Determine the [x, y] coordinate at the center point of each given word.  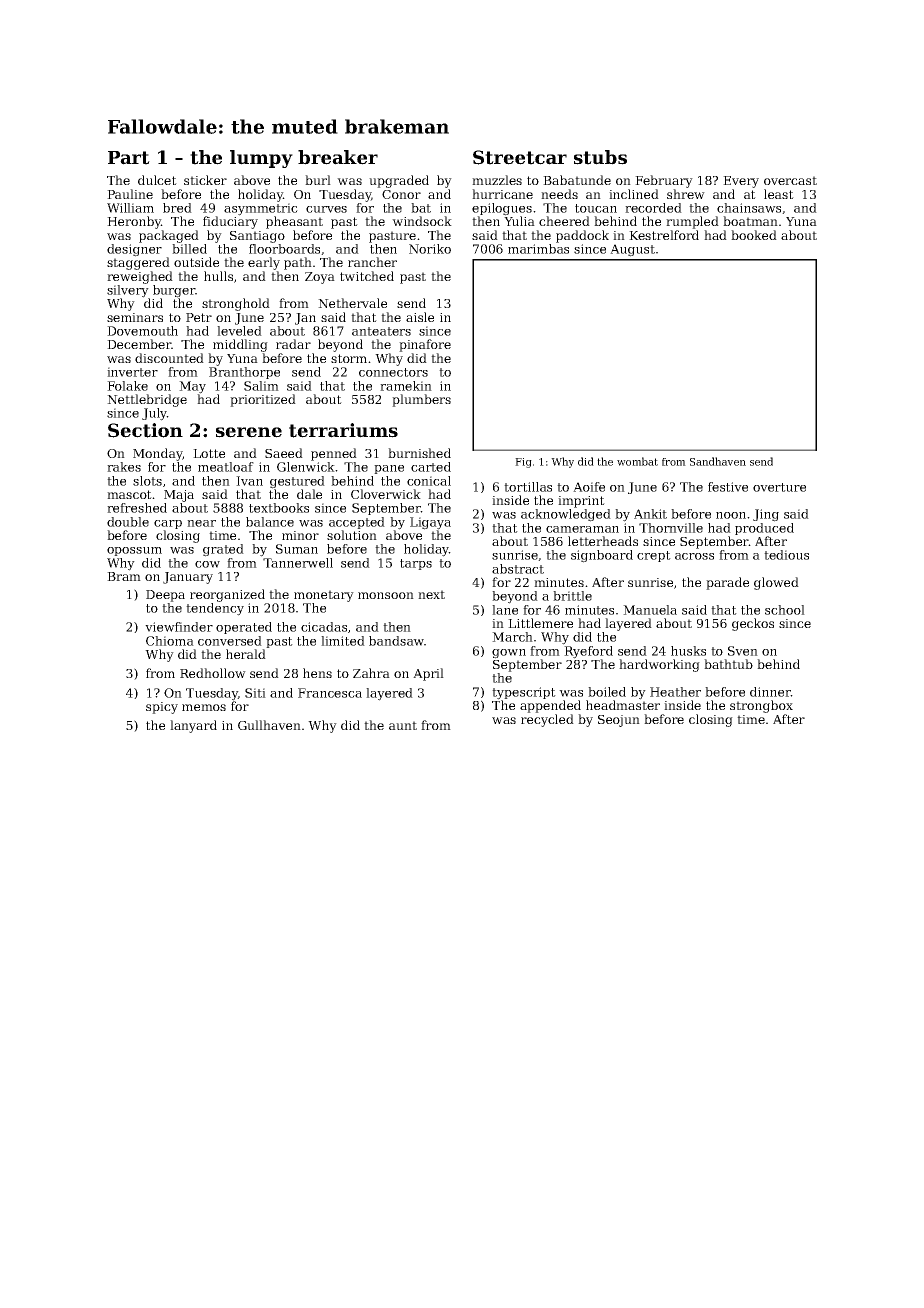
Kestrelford [664, 235]
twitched [367, 276]
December [139, 344]
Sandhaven [718, 461]
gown [509, 654]
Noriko [430, 249]
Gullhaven [269, 725]
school [785, 610]
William [130, 208]
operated [244, 628]
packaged [169, 236]
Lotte [209, 453]
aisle [420, 317]
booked [754, 235]
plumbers [421, 400]
